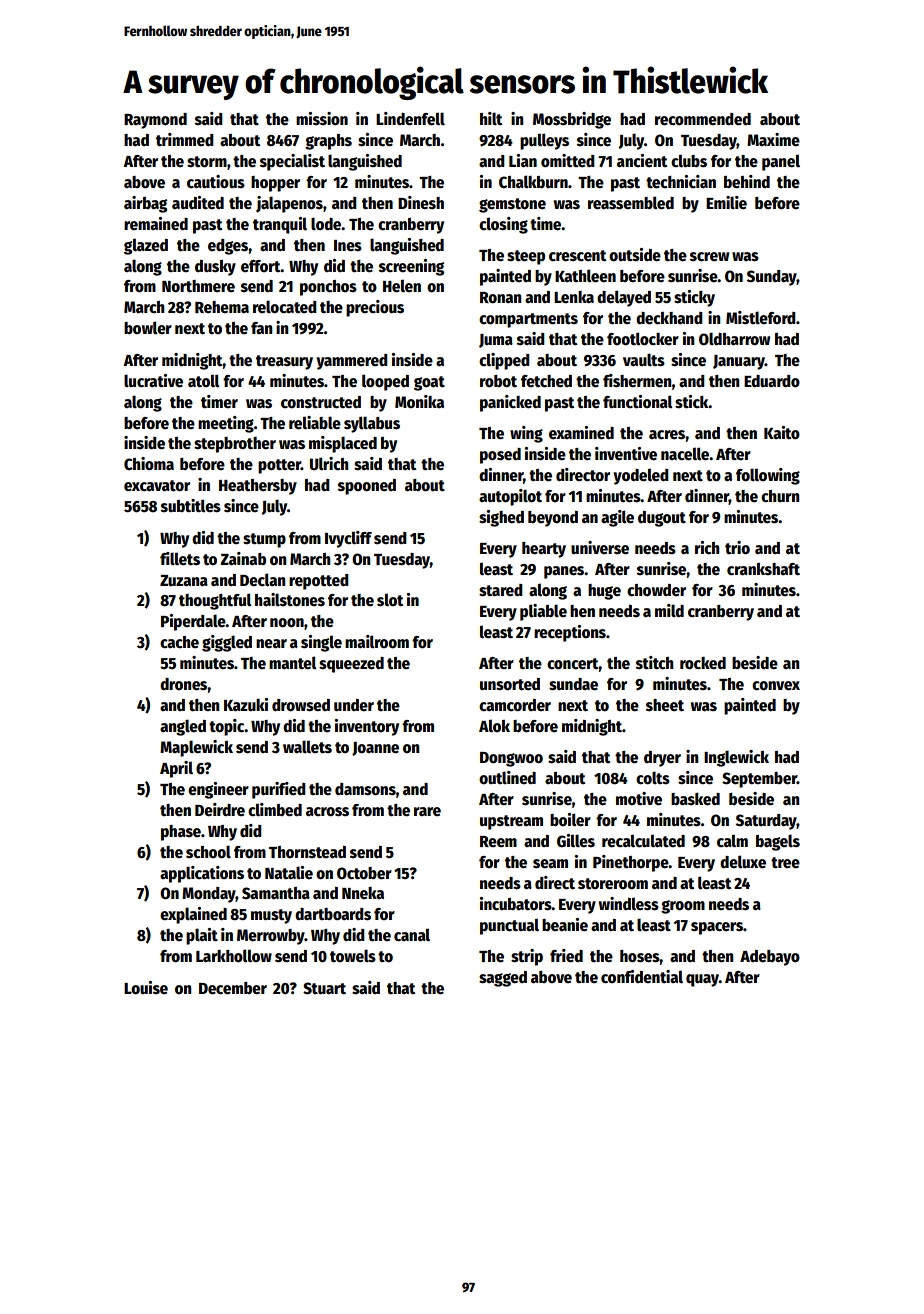 The width and height of the page is (924, 1314). Describe the element at coordinates (226, 424) in the page. I see `meeting` at that location.
